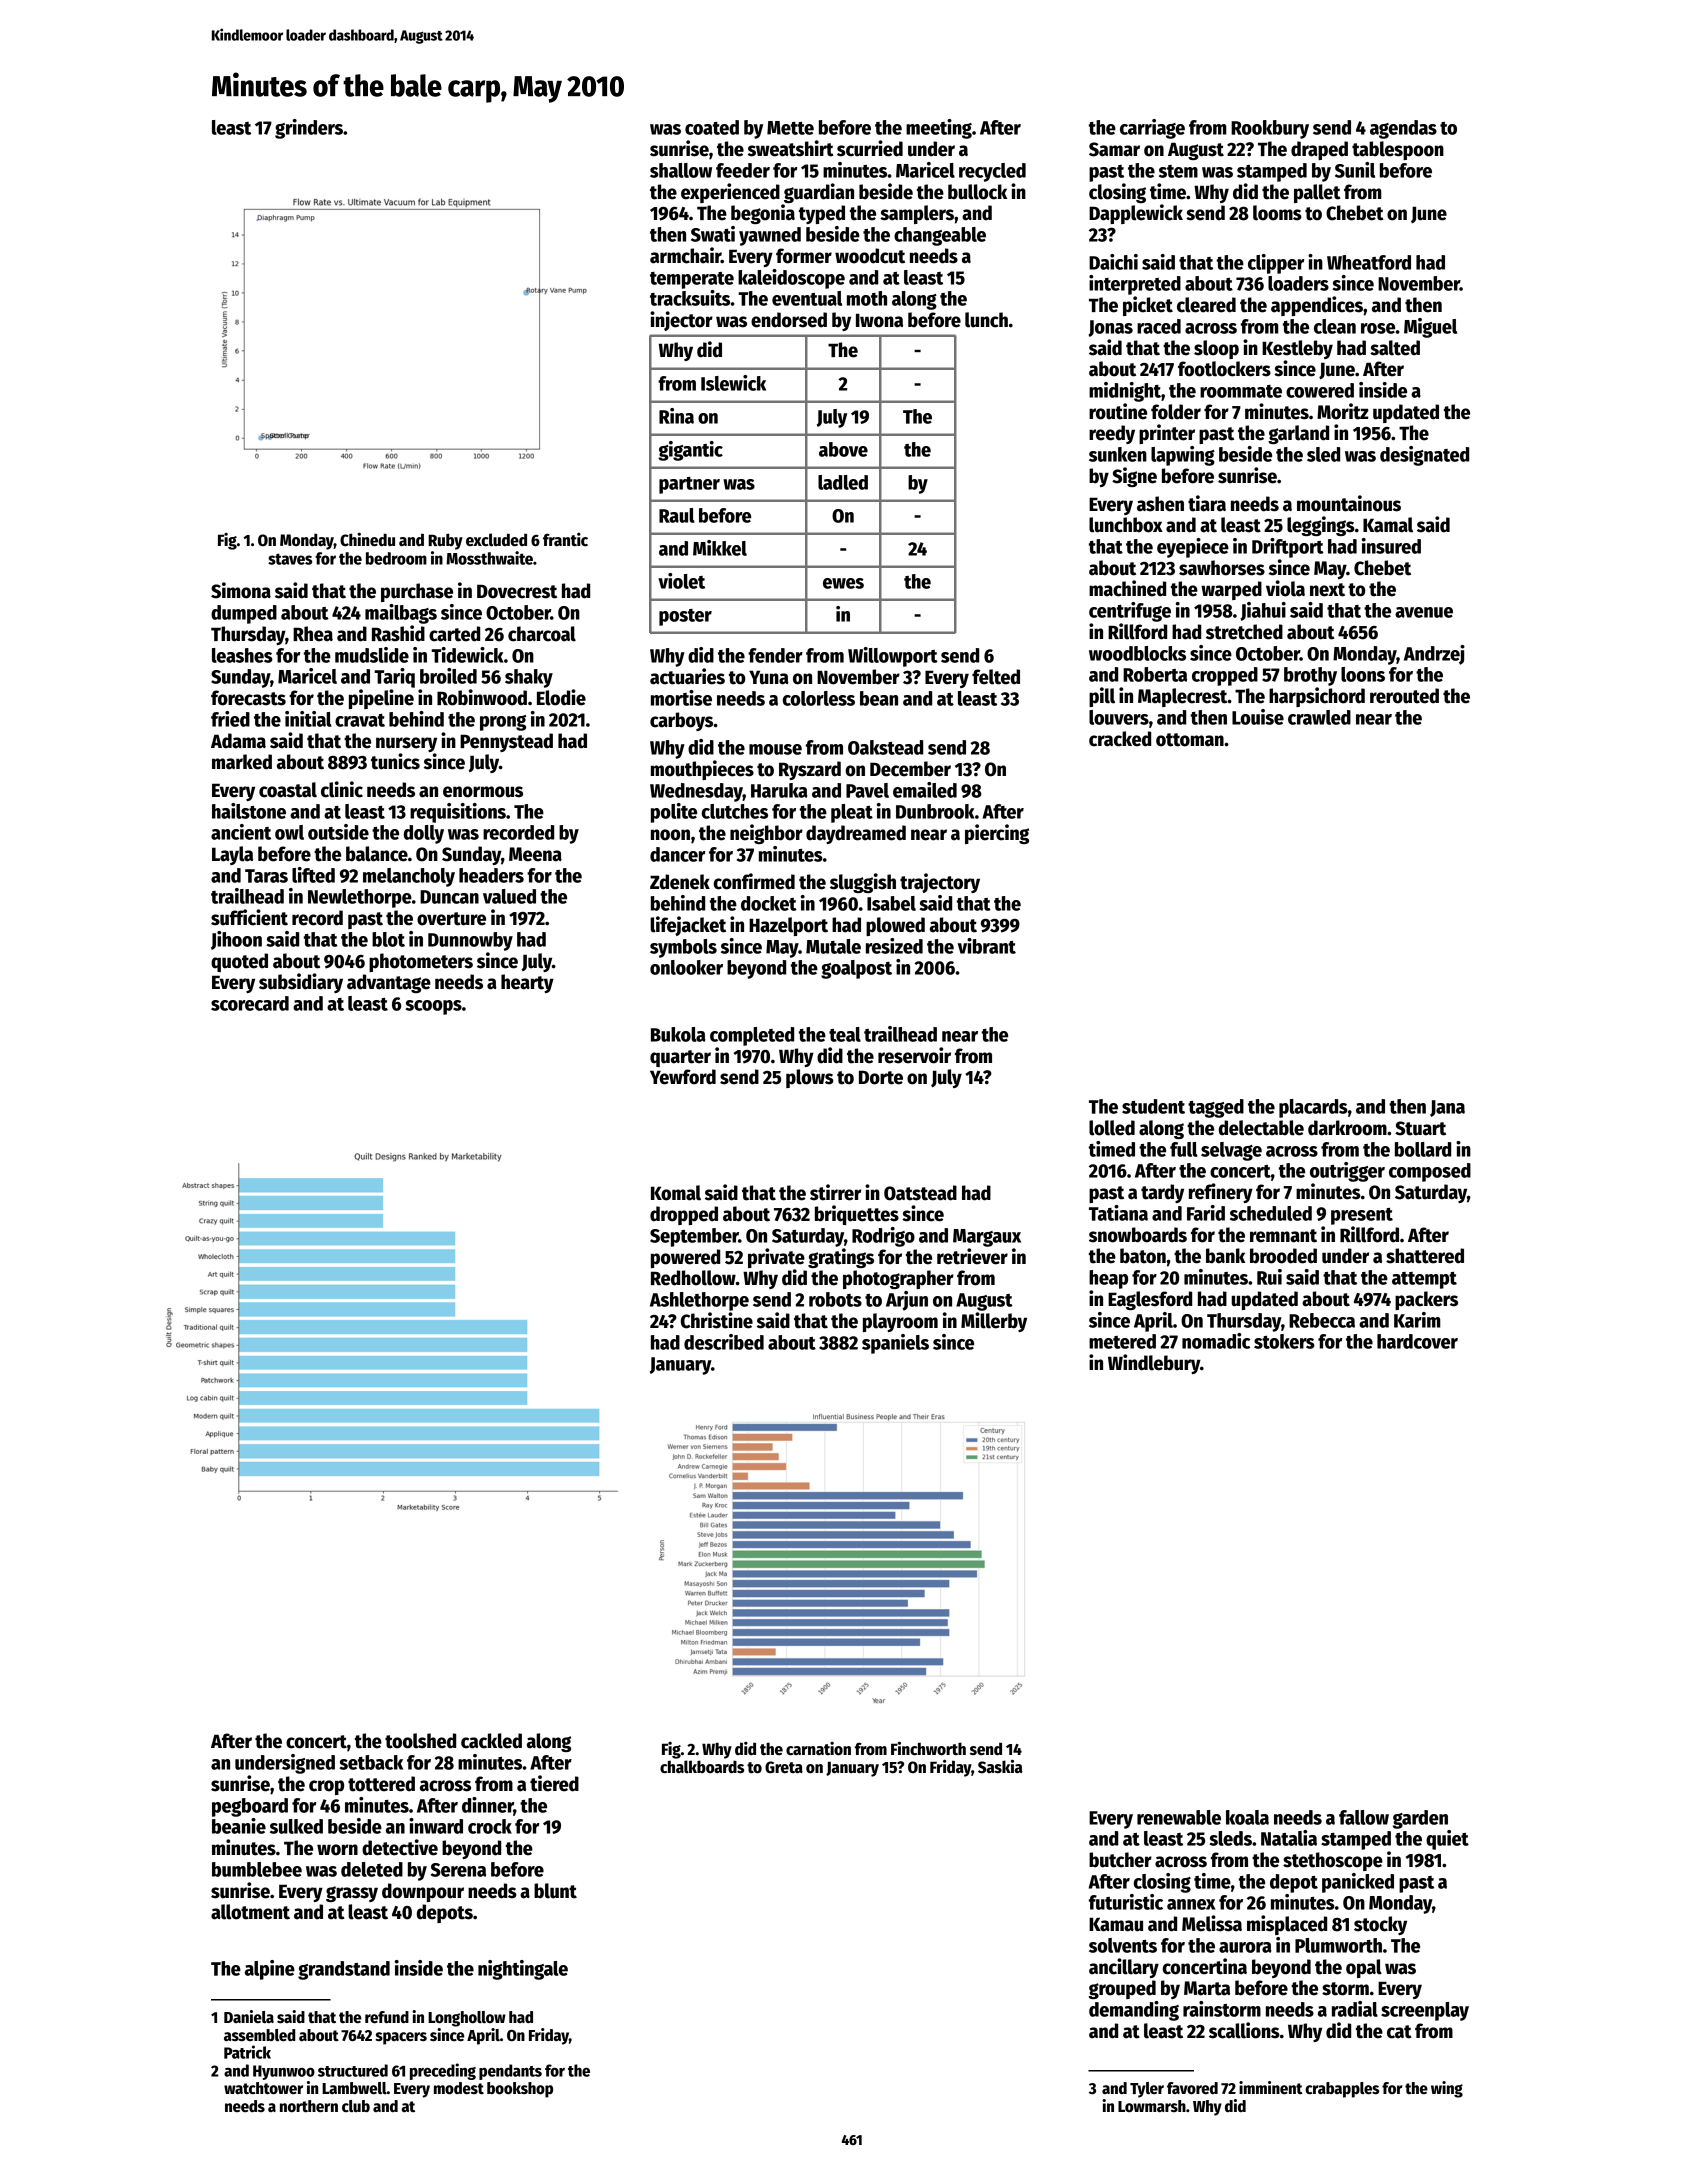  Describe the element at coordinates (458, 1870) in the document. I see `Serena` at that location.
